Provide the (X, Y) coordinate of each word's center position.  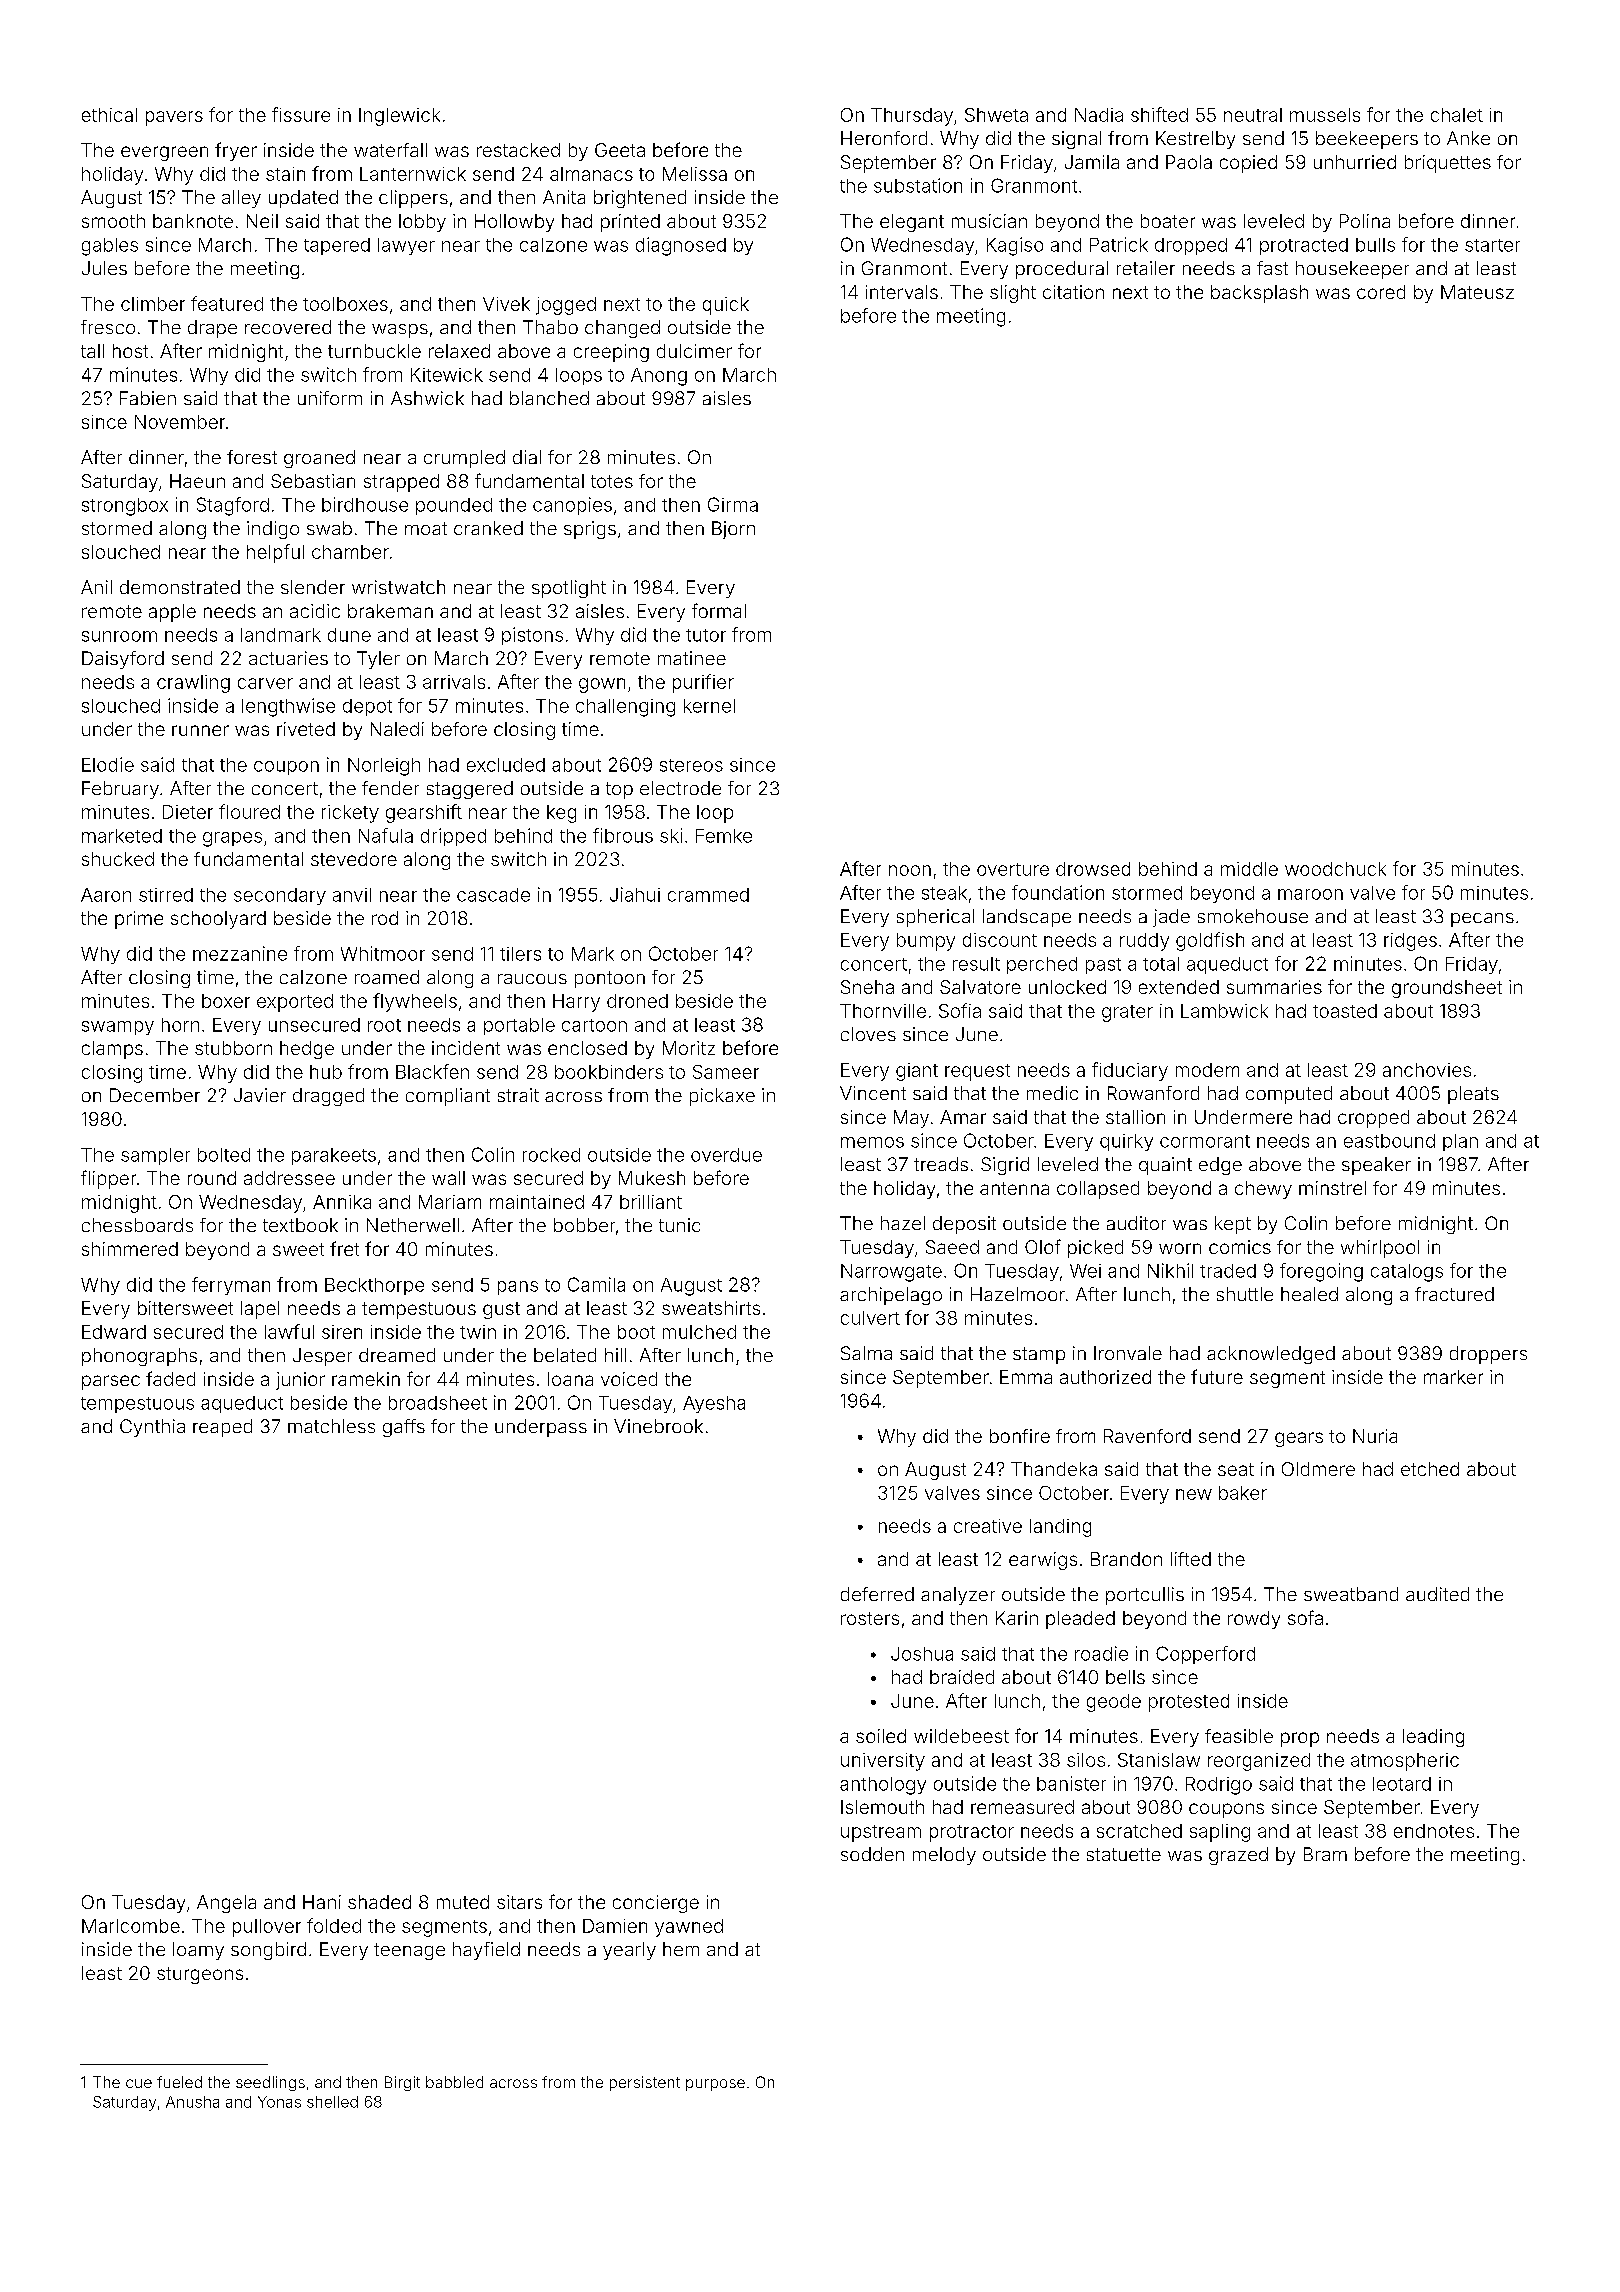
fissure (301, 114)
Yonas (279, 2102)
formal (719, 610)
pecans (1482, 920)
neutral (1253, 115)
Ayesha (714, 1404)
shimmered (130, 1249)
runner (200, 730)
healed (1309, 1294)
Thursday (912, 117)
